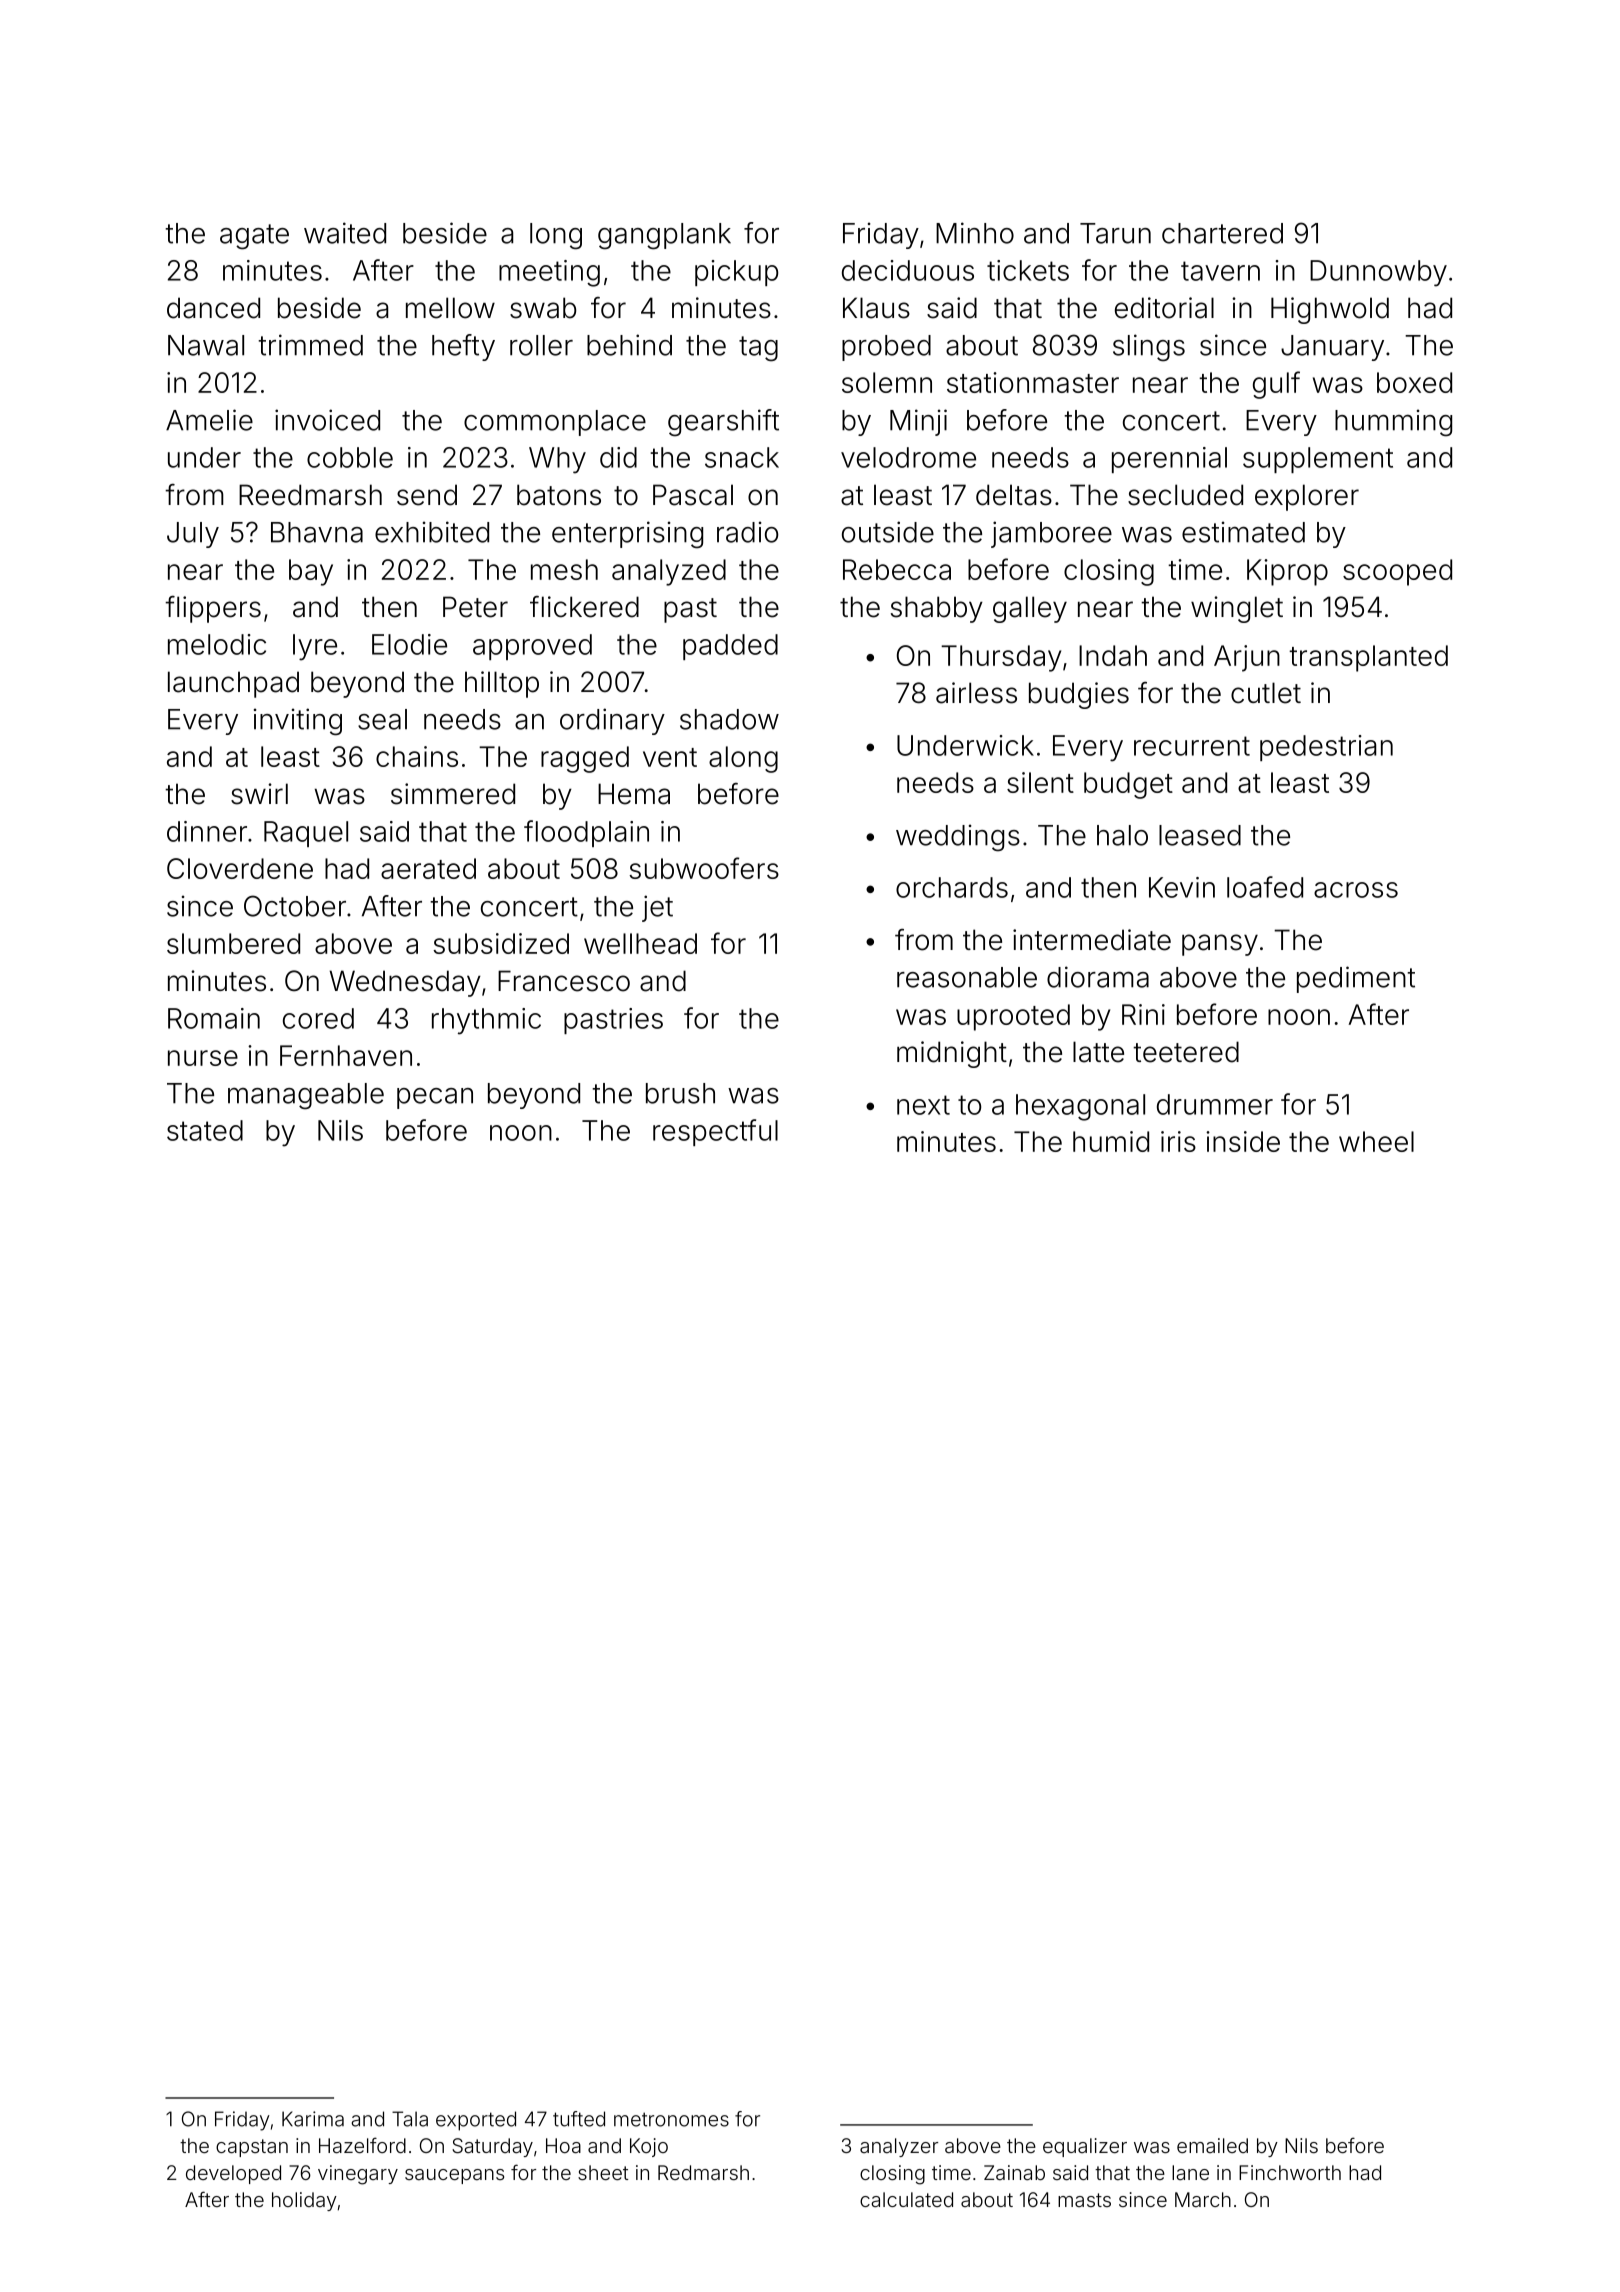 Image resolution: width=1620 pixels, height=2292 pixels. Describe the element at coordinates (952, 887) in the page. I see `orchards` at that location.
